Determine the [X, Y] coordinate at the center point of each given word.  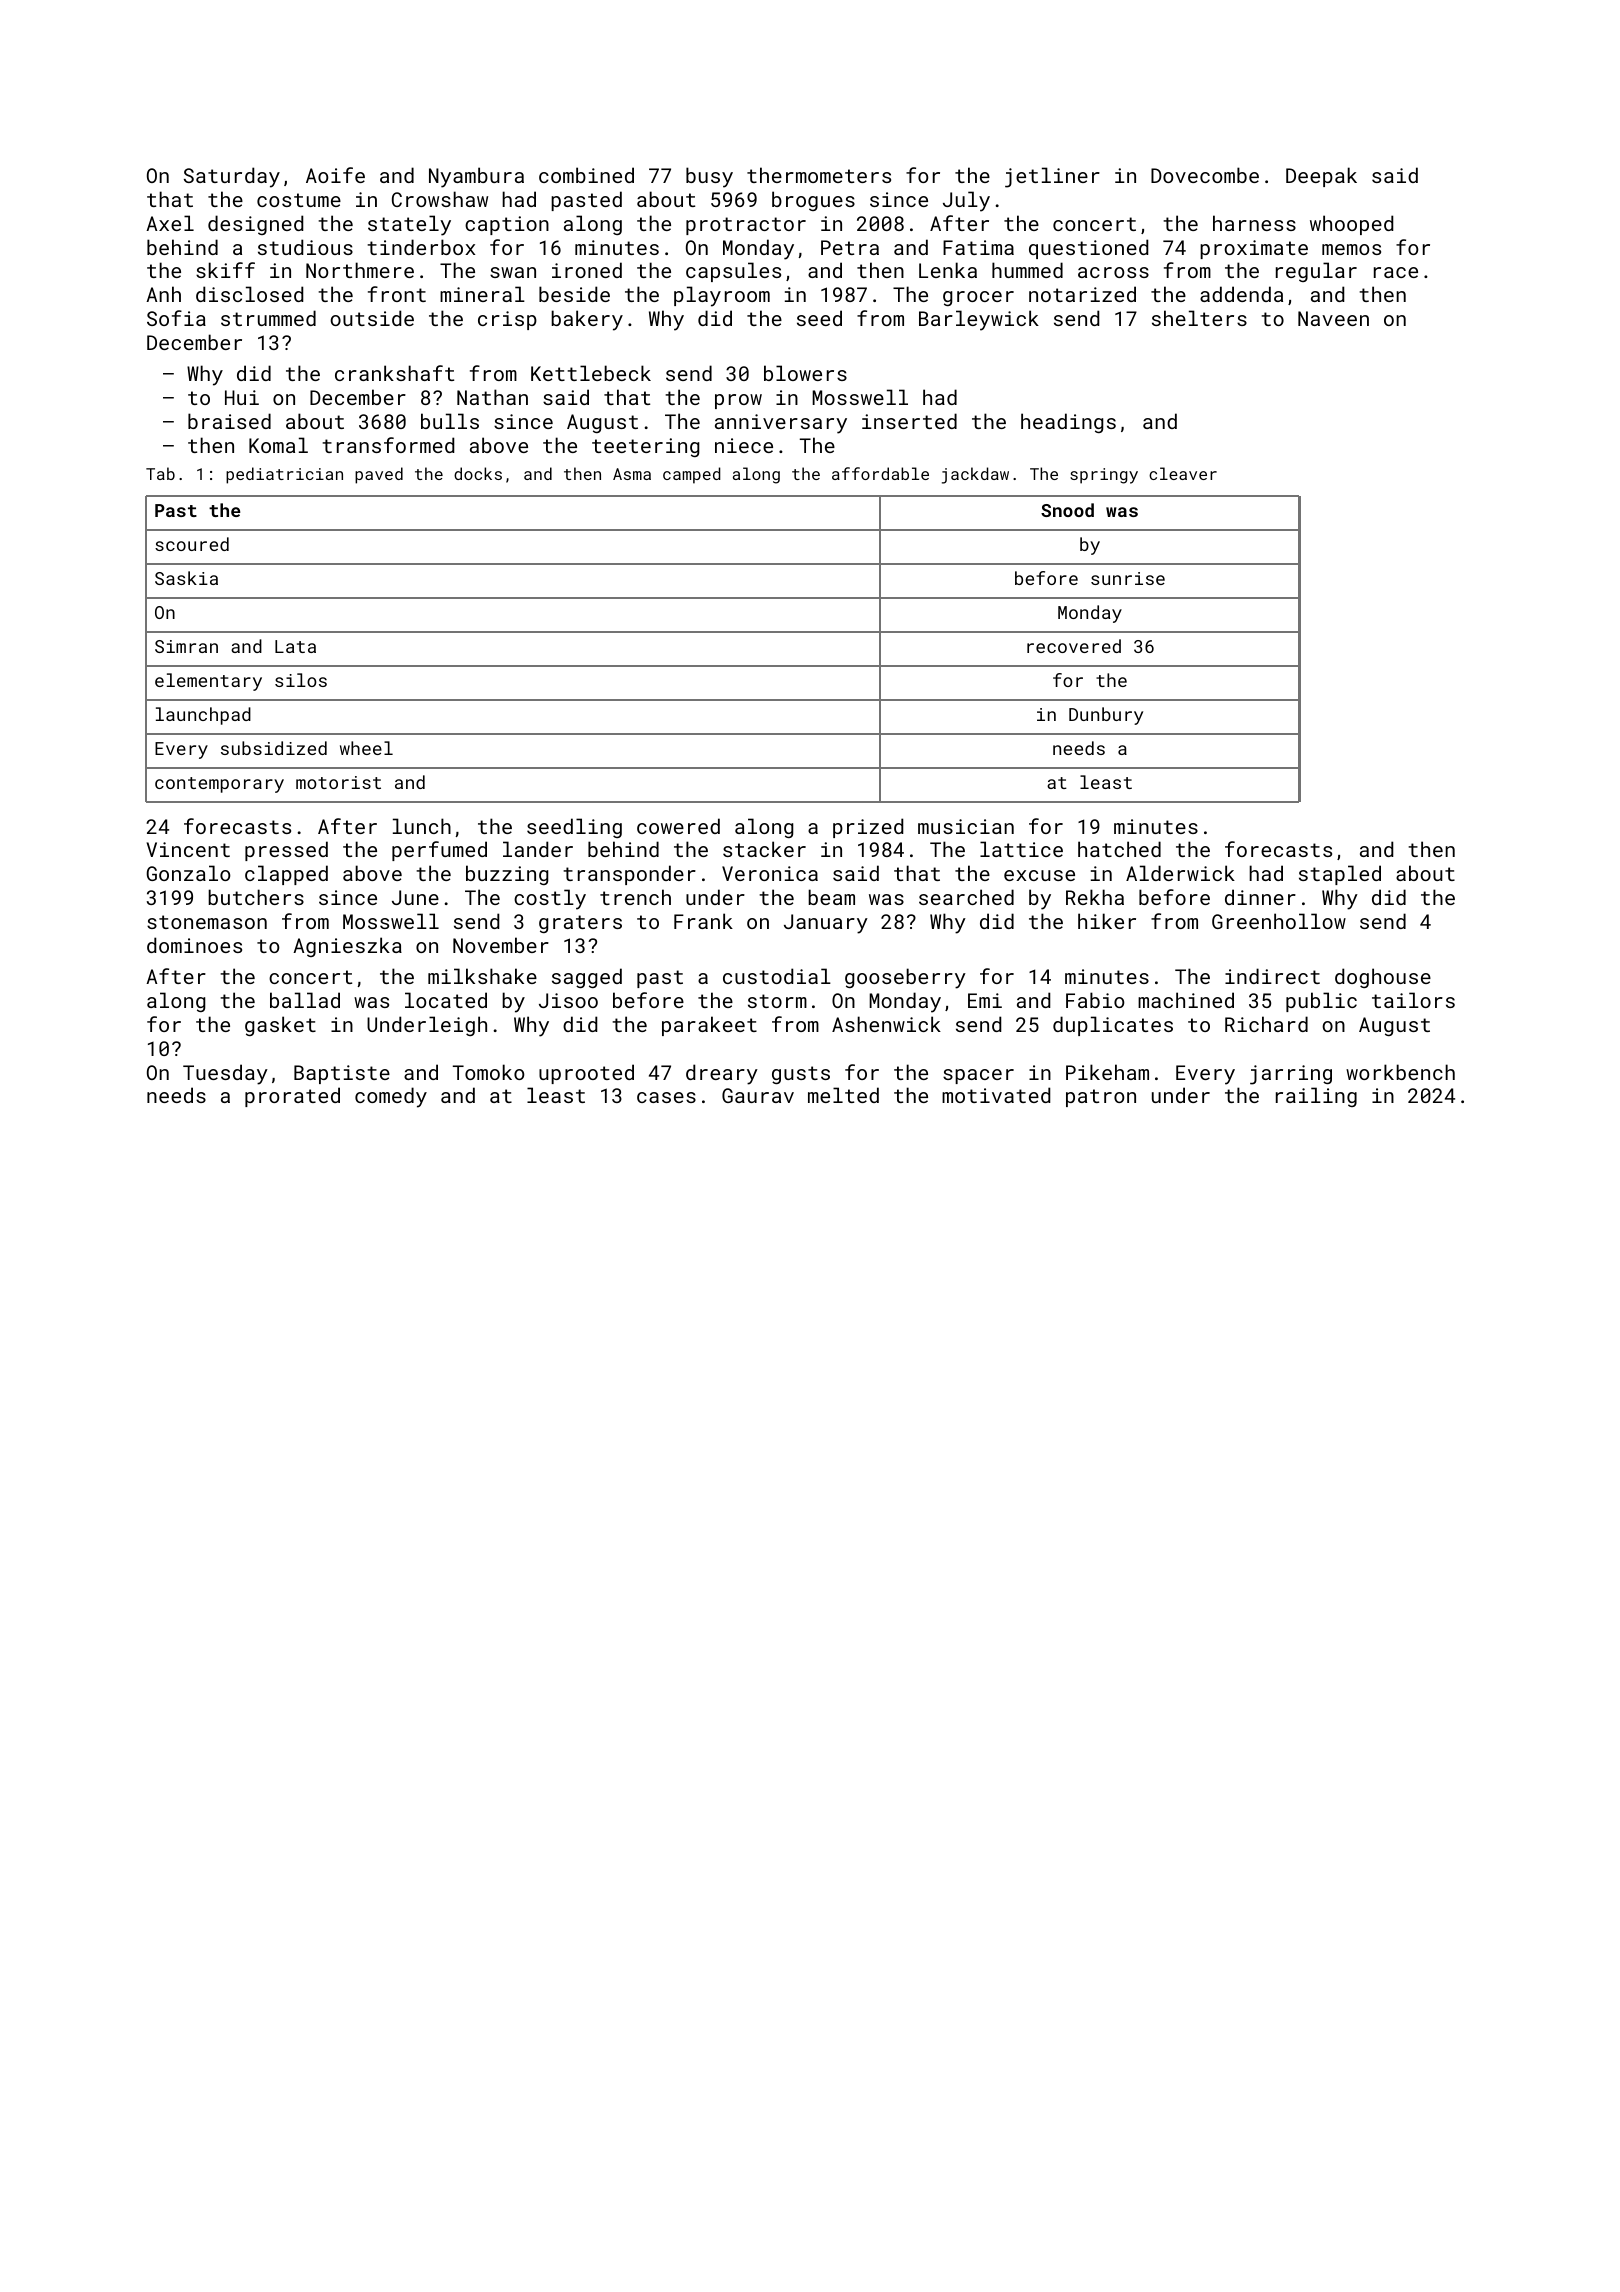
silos [301, 680]
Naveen [1333, 318]
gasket [280, 1026]
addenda [1241, 294]
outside [372, 318]
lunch [422, 826]
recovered [1074, 646]
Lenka [948, 270]
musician [966, 826]
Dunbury [1106, 716]
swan [513, 272]
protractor [746, 226]
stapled [1340, 875]
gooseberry [905, 978]
